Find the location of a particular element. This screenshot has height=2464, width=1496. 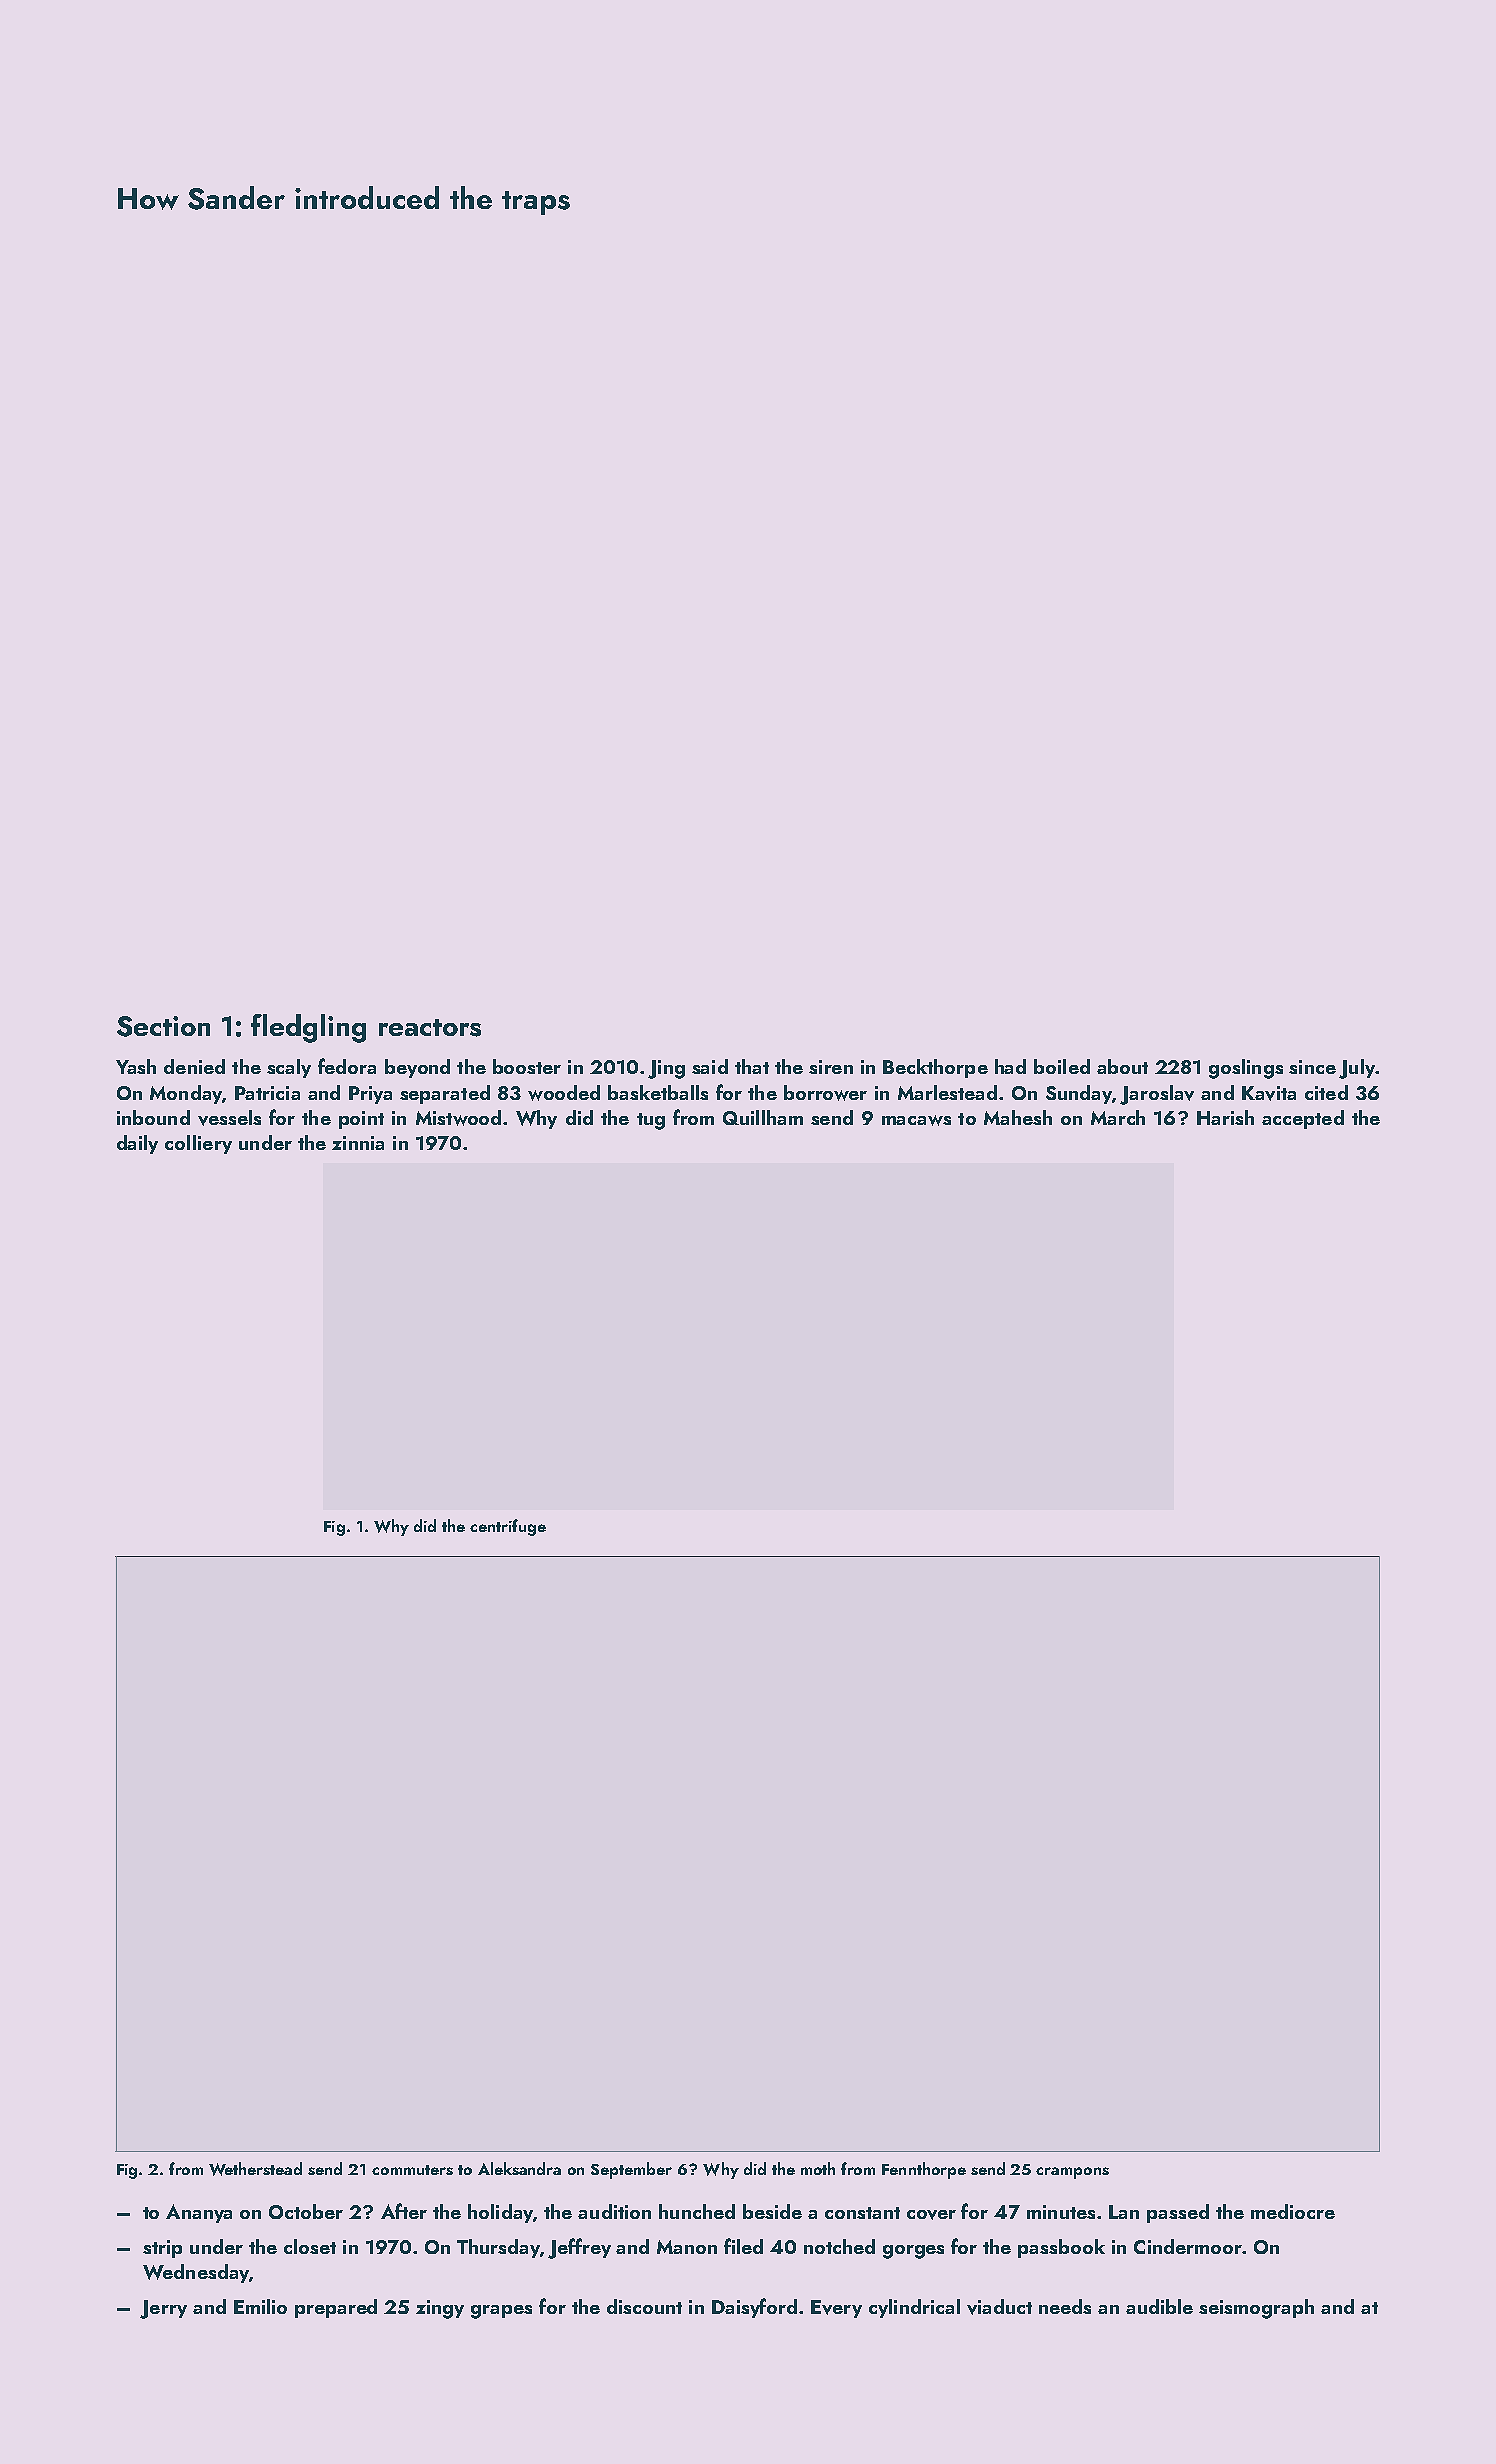

point is located at coordinates (361, 1120).
